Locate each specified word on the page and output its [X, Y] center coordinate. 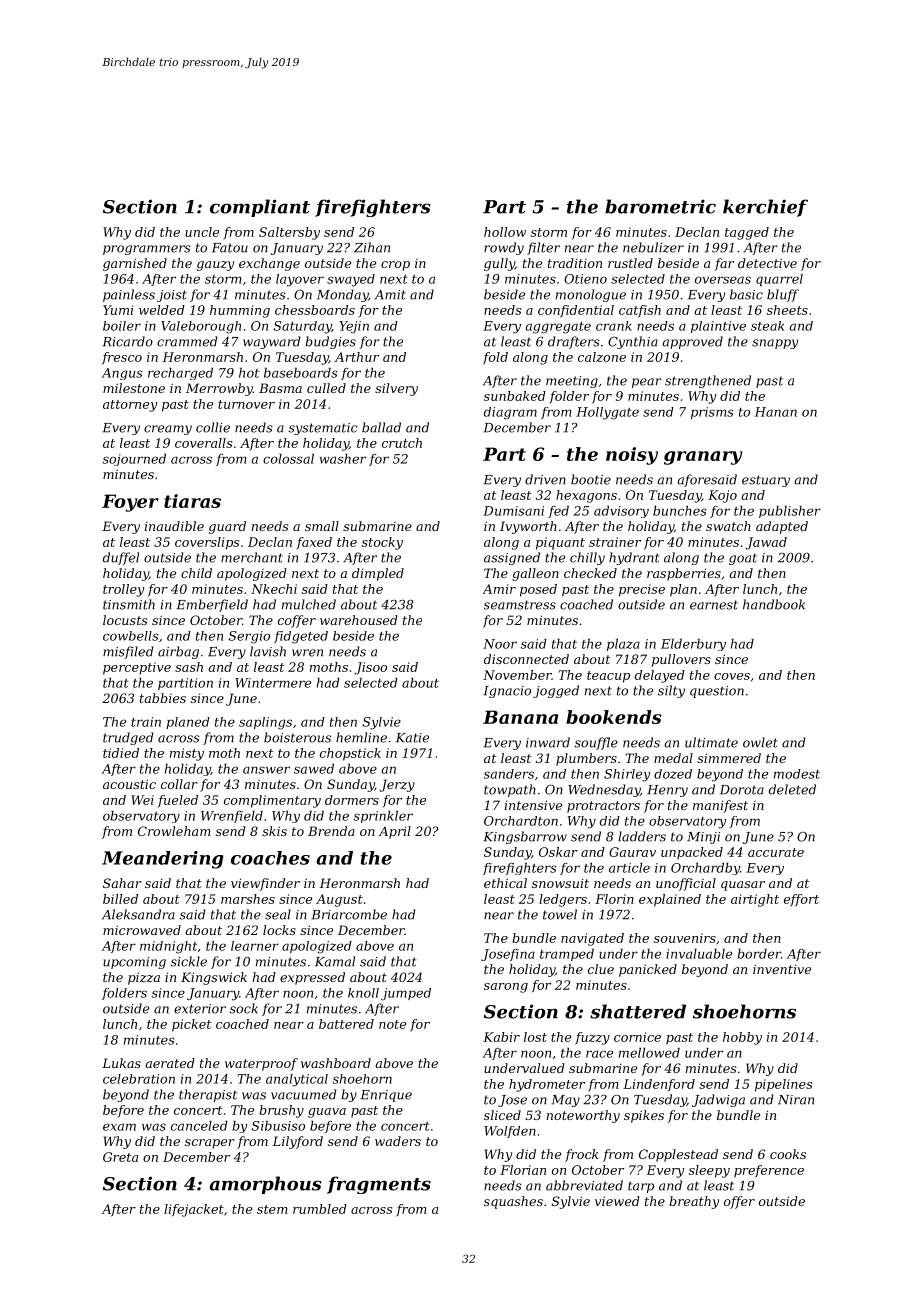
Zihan [372, 247]
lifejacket [194, 1210]
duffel [121, 558]
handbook [774, 604]
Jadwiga [718, 1100]
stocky [382, 543]
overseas [723, 280]
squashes [513, 1202]
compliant [260, 208]
